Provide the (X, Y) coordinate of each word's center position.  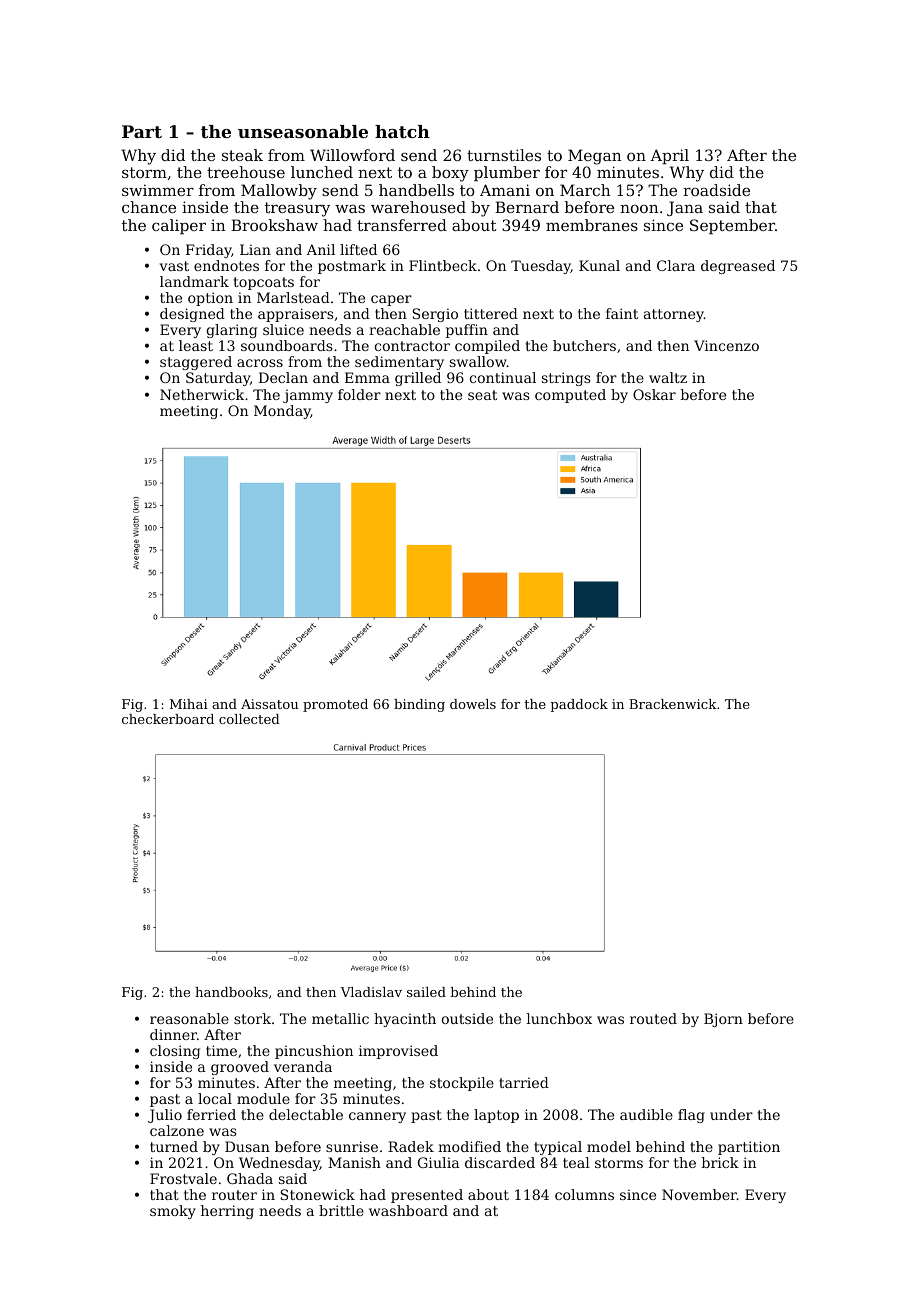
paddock (579, 705)
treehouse (246, 172)
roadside (716, 190)
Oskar (654, 394)
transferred (402, 225)
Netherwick (202, 394)
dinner (173, 1034)
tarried (524, 1082)
